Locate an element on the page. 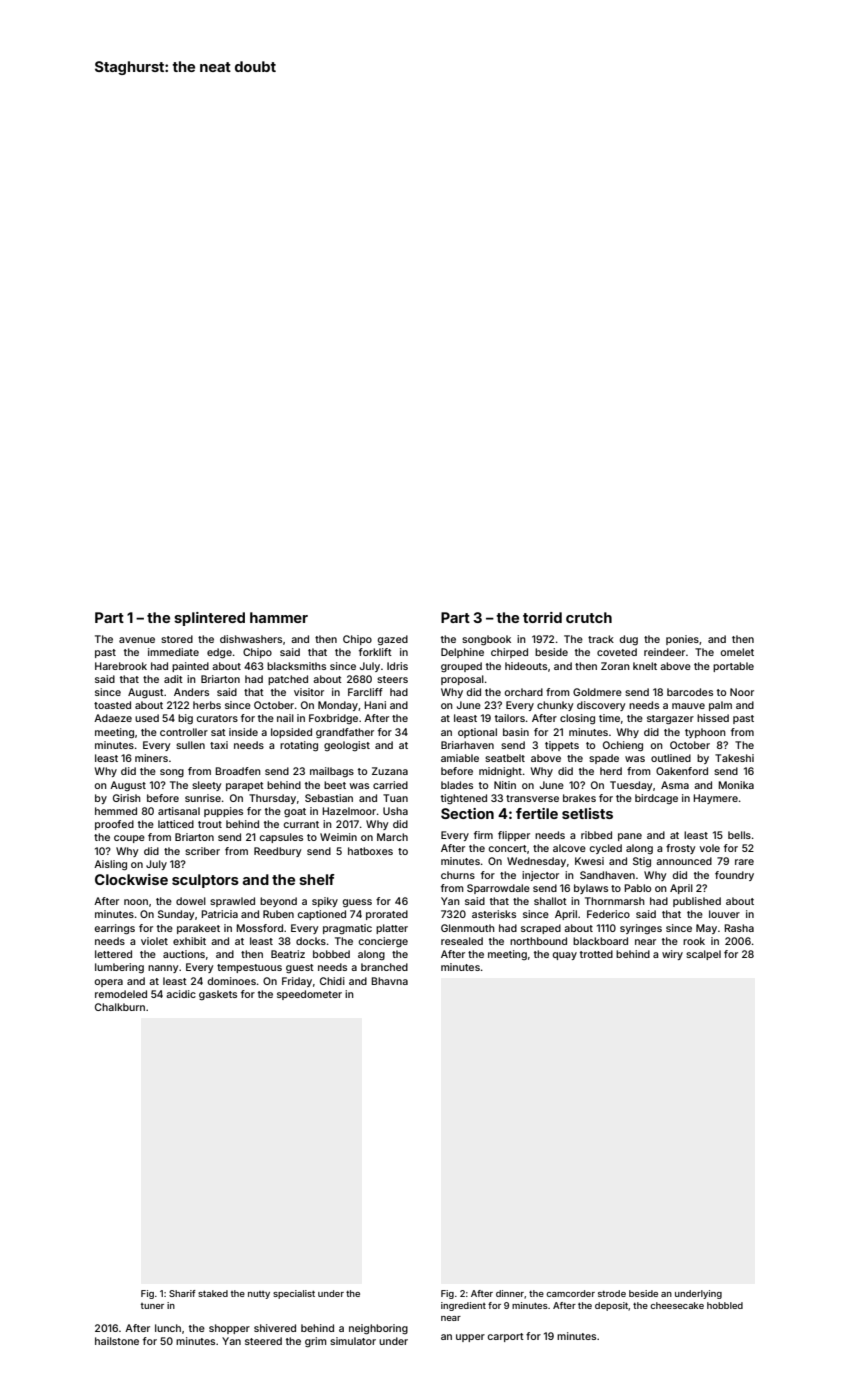 The image size is (849, 1400). ponies is located at coordinates (682, 640).
